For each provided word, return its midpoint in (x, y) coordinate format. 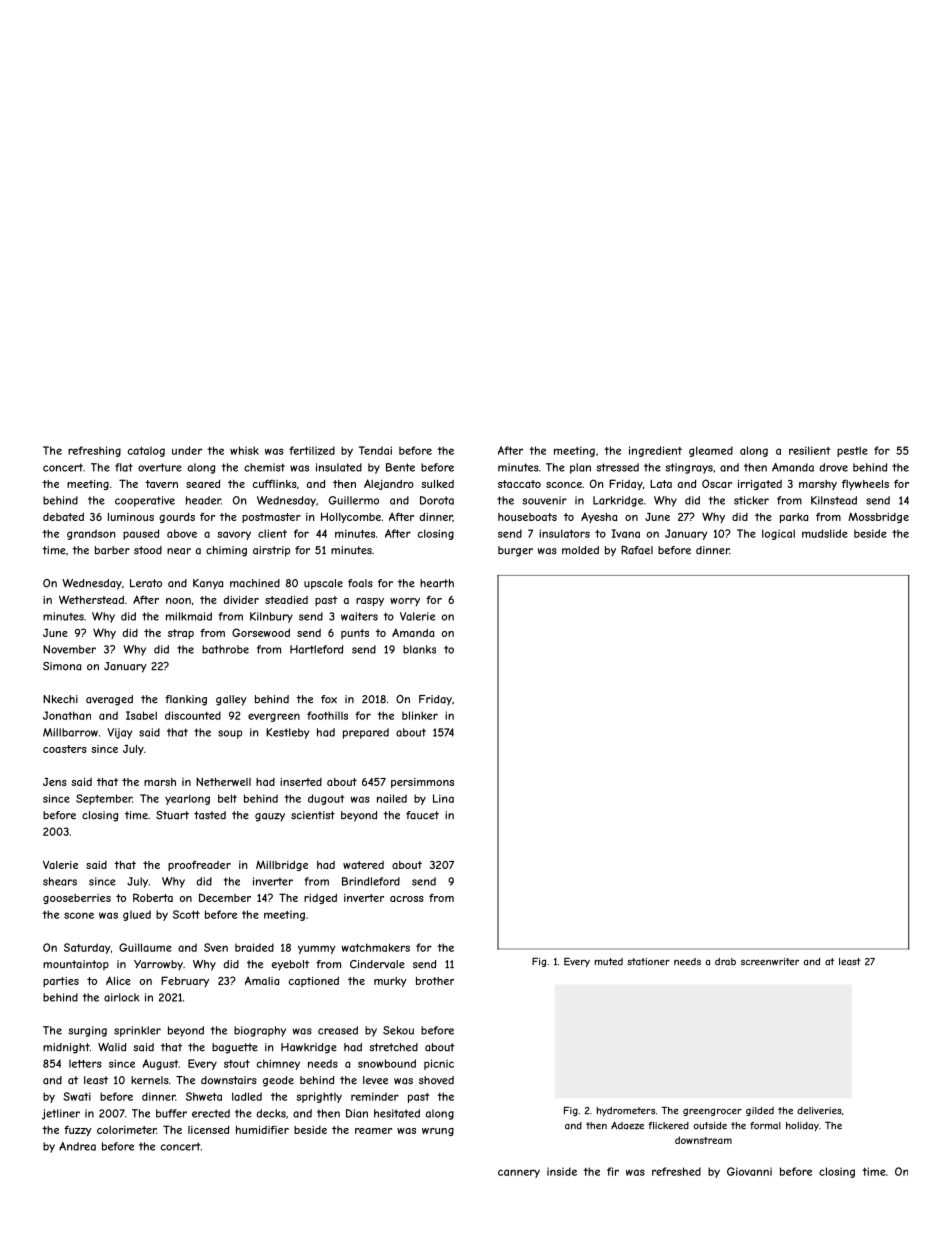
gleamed (711, 451)
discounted (193, 715)
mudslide (825, 533)
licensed (208, 1130)
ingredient (655, 451)
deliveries (819, 1111)
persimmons (422, 783)
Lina (443, 798)
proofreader (199, 865)
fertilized (312, 450)
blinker (420, 715)
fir (613, 1171)
